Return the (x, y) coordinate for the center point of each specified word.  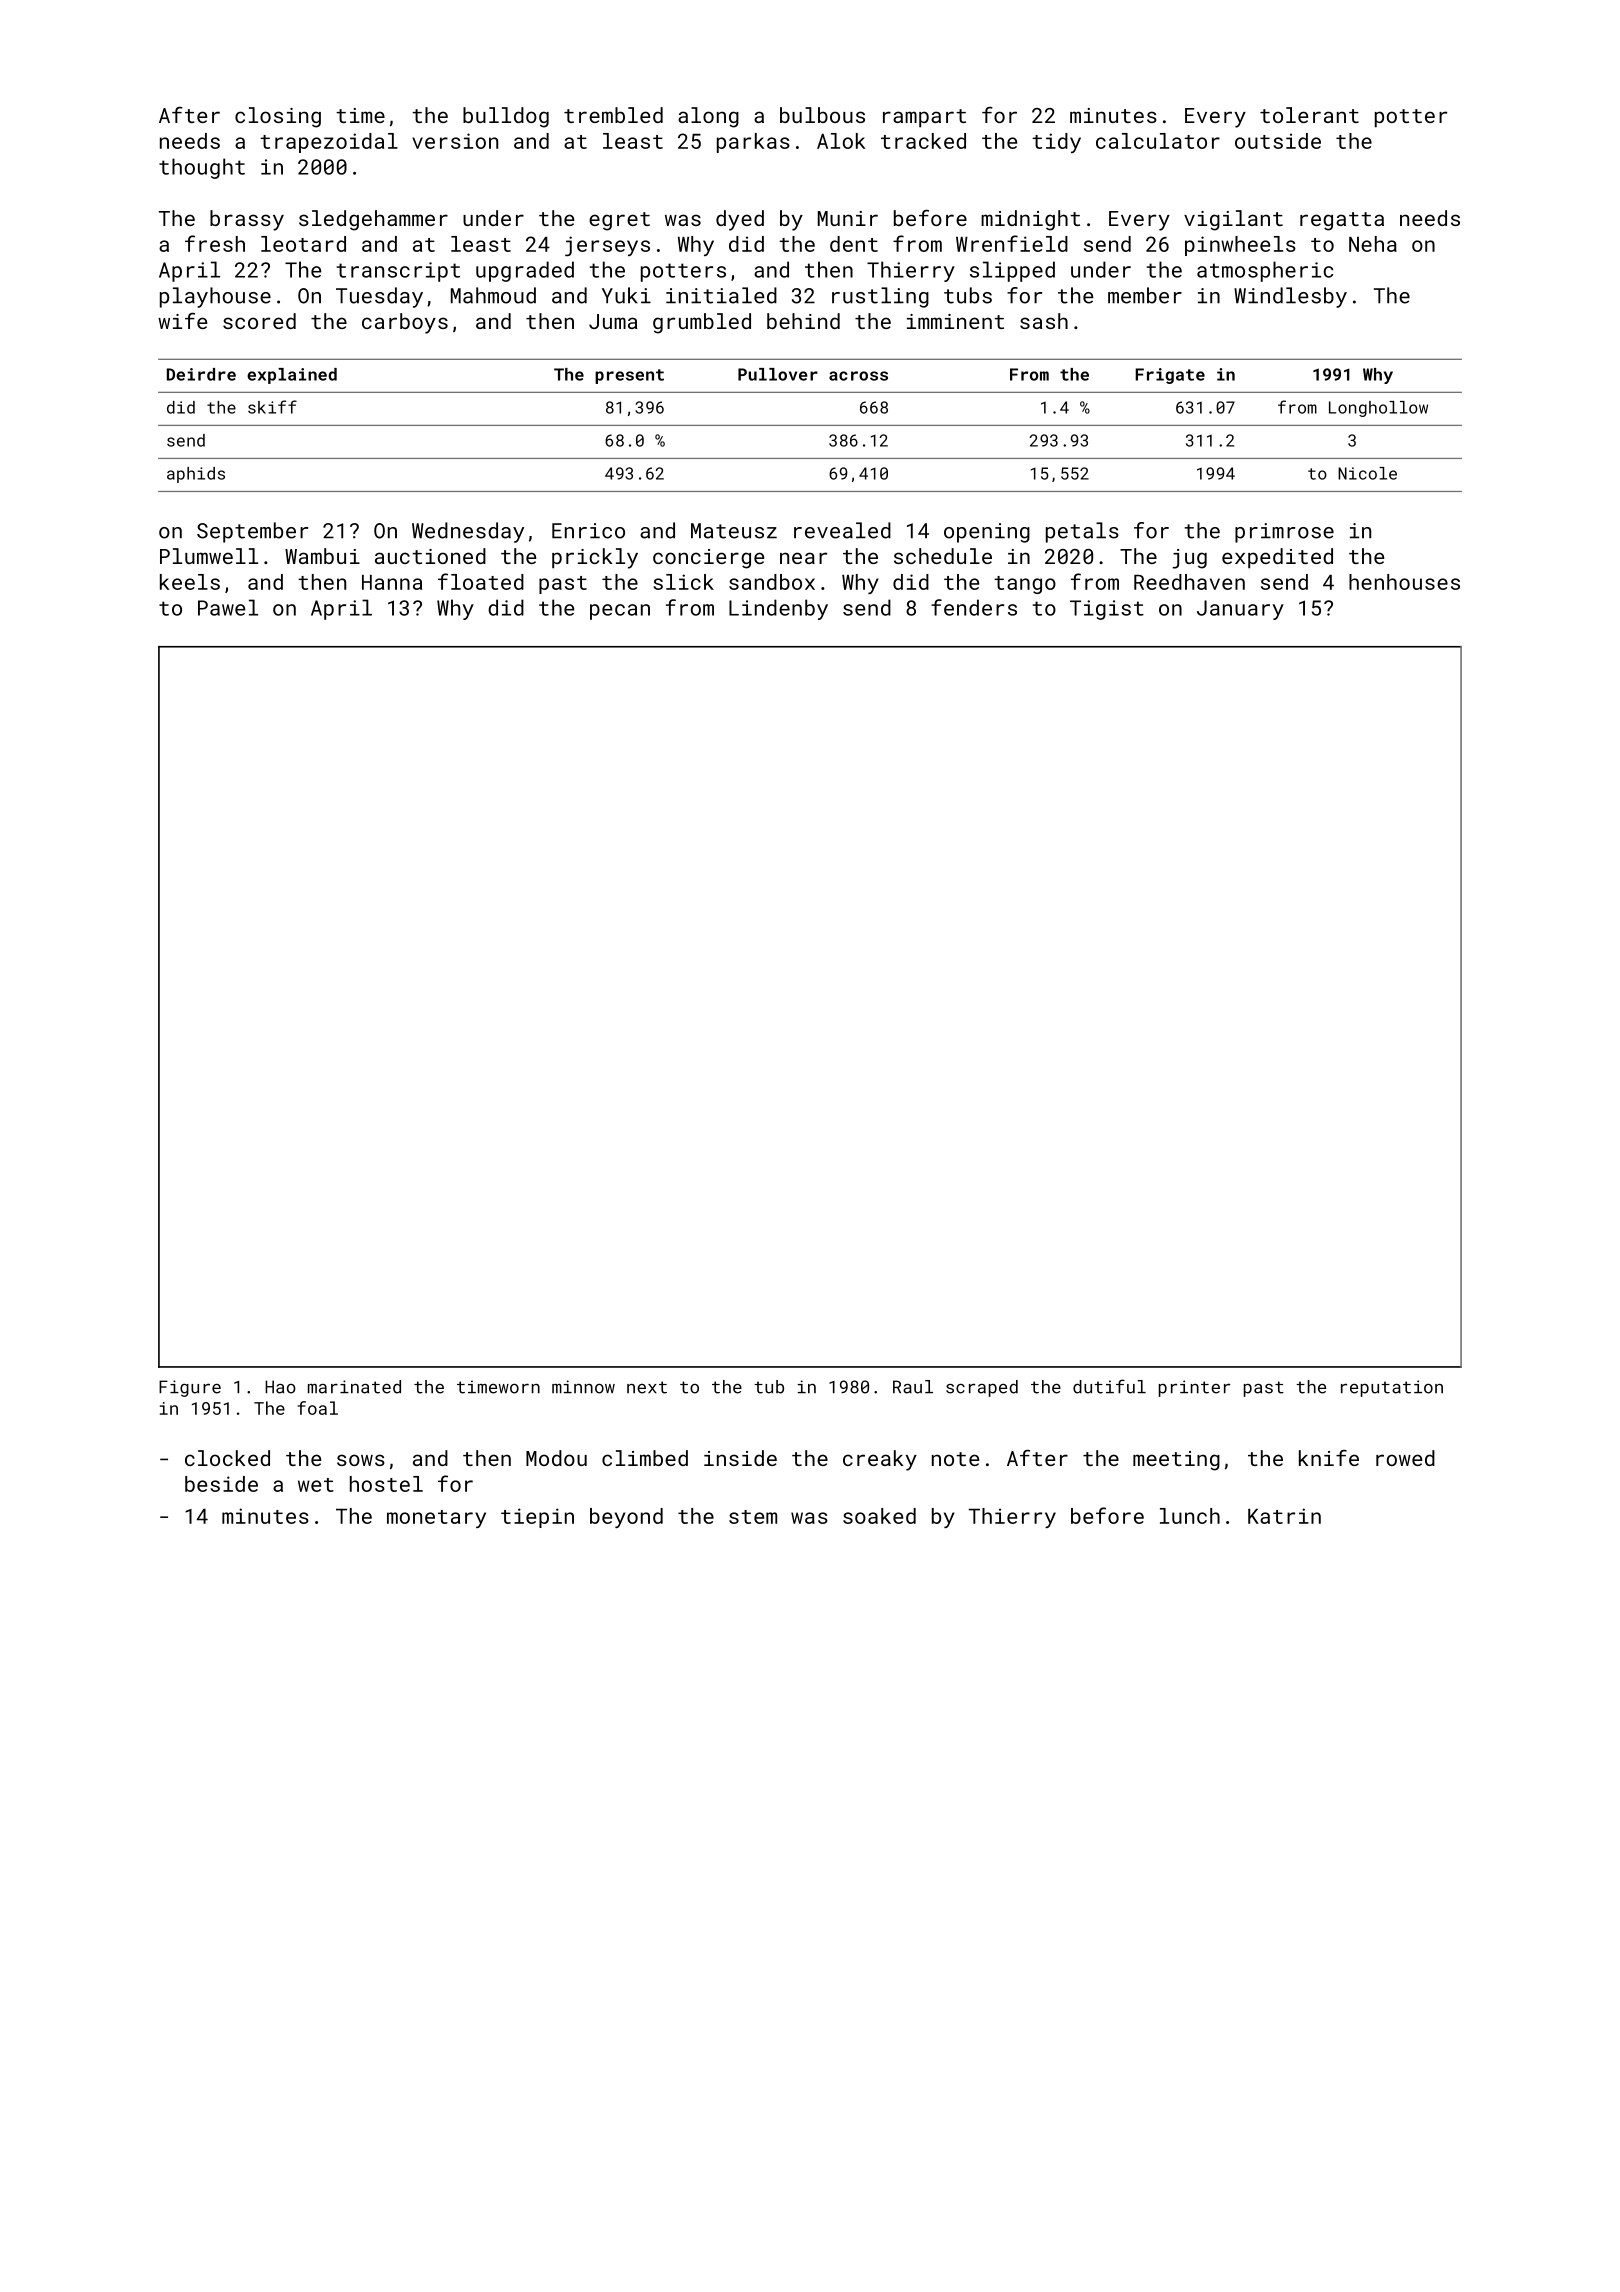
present (629, 376)
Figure (190, 1388)
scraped (982, 1388)
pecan (620, 612)
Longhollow (1378, 409)
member (1145, 295)
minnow (583, 1387)
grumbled (702, 323)
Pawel (228, 607)
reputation (1392, 1388)
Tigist (1107, 610)
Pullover (778, 374)
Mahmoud (493, 295)
